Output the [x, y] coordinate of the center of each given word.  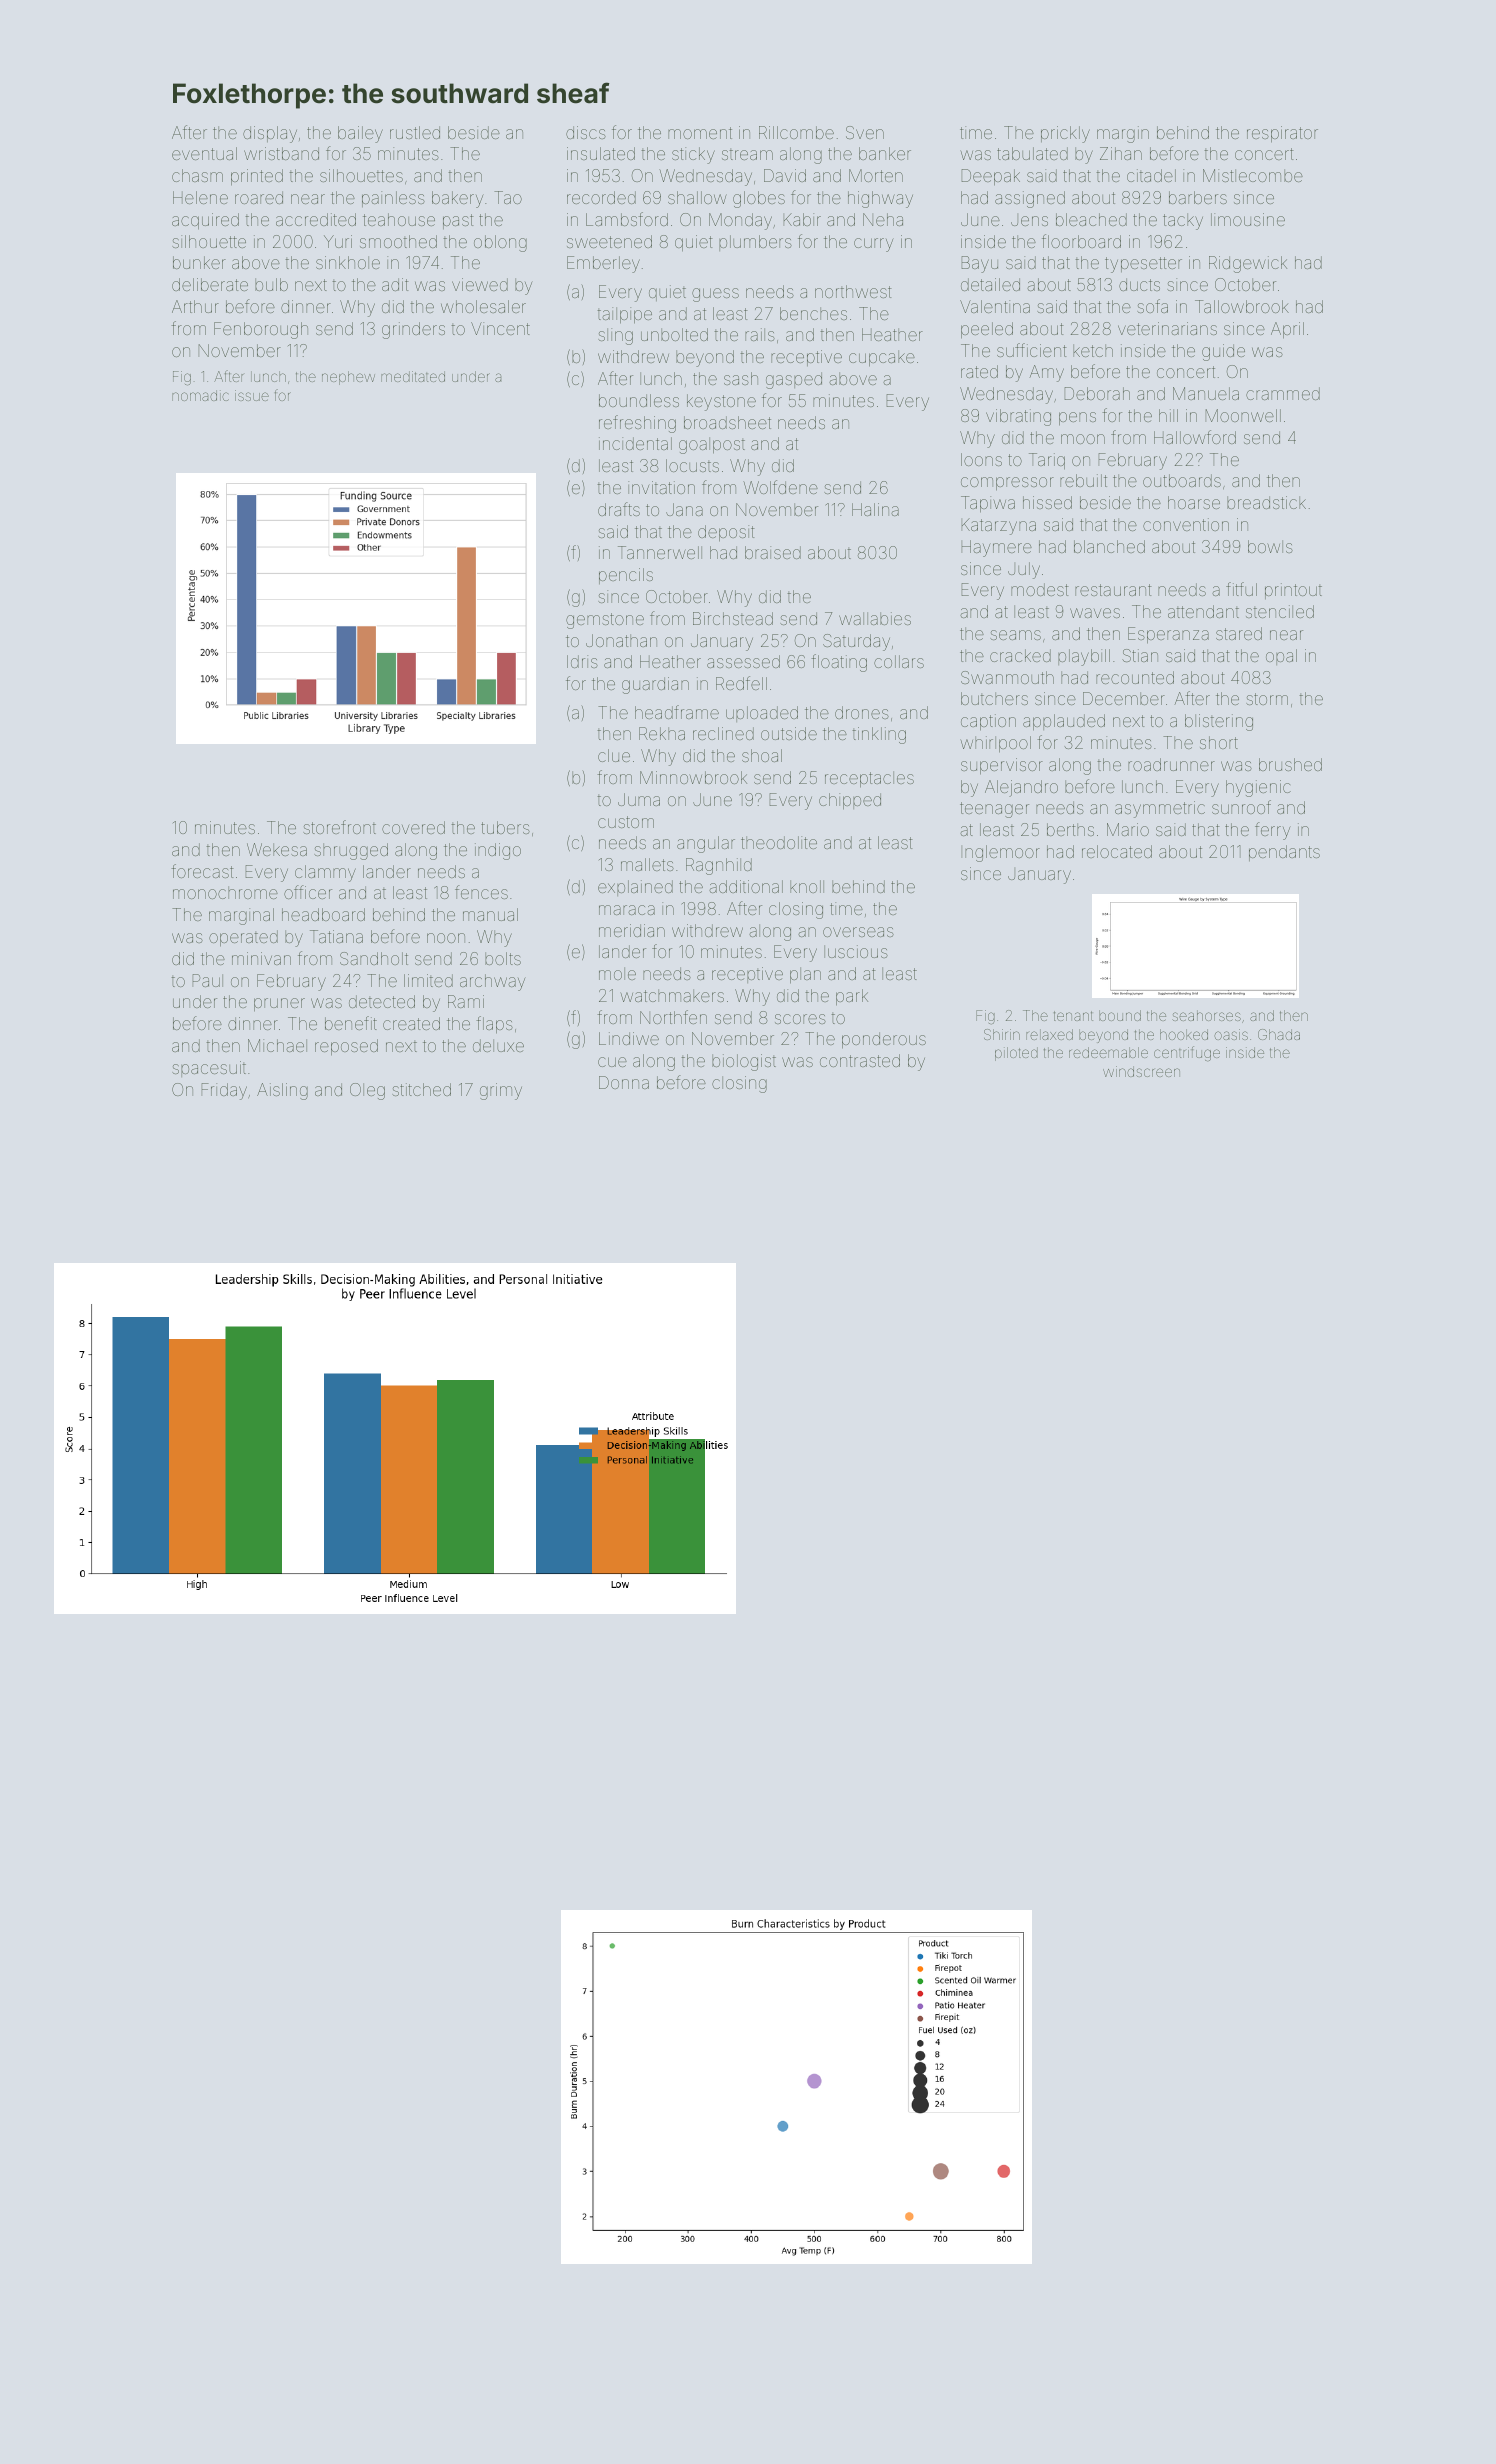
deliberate [210, 284]
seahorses [1206, 1015]
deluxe [498, 1045]
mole [617, 973]
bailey [360, 134]
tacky [1183, 221]
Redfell [741, 683]
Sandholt [374, 958]
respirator [1282, 134]
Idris [582, 661]
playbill [1084, 657]
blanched [1109, 546]
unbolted [674, 334]
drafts [619, 509]
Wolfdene [780, 487]
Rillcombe [796, 132]
